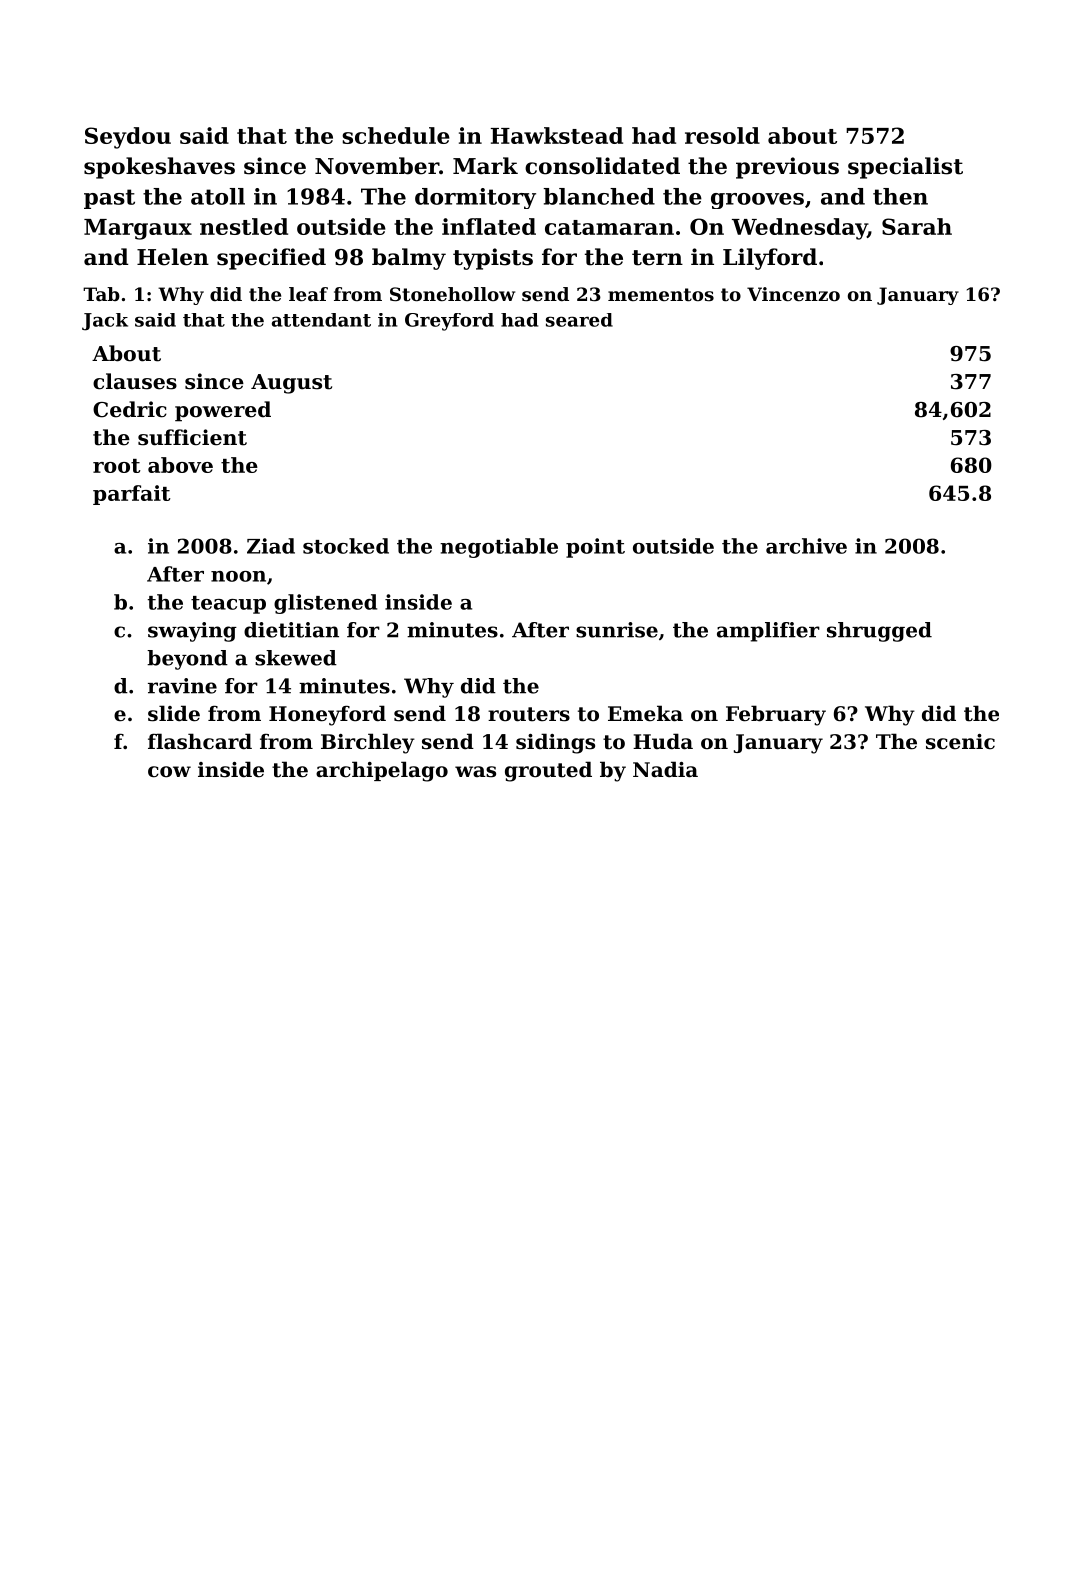 This document has height=1572, width=1085. What do you see at coordinates (905, 168) in the document?
I see `specialist` at bounding box center [905, 168].
